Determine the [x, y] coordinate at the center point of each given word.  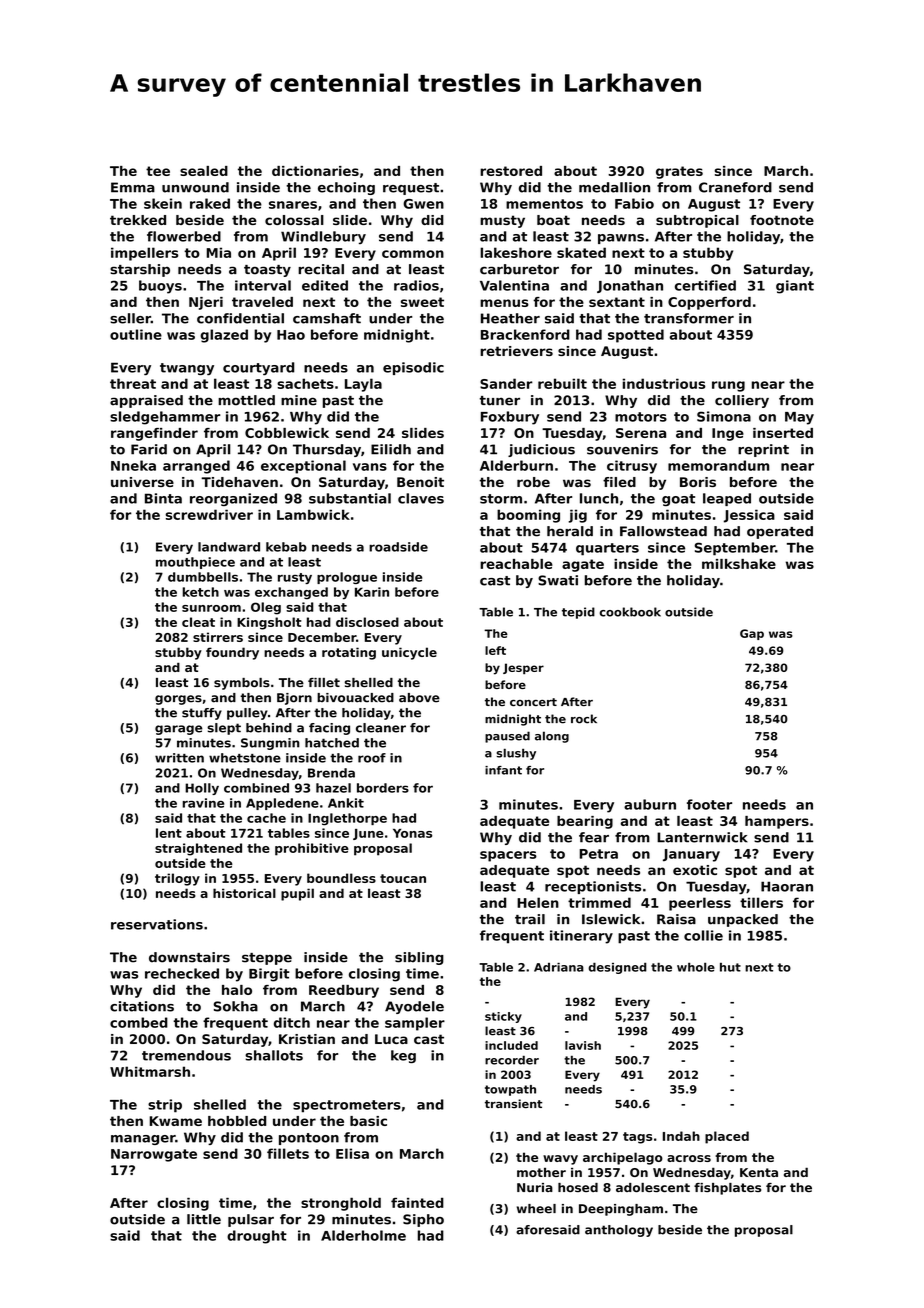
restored [511, 171]
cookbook [630, 612]
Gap [752, 634]
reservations [157, 924]
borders [383, 788]
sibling [419, 958]
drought [257, 1237]
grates [679, 172]
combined [256, 788]
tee [158, 171]
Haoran [787, 886]
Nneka [133, 465]
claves [421, 498]
